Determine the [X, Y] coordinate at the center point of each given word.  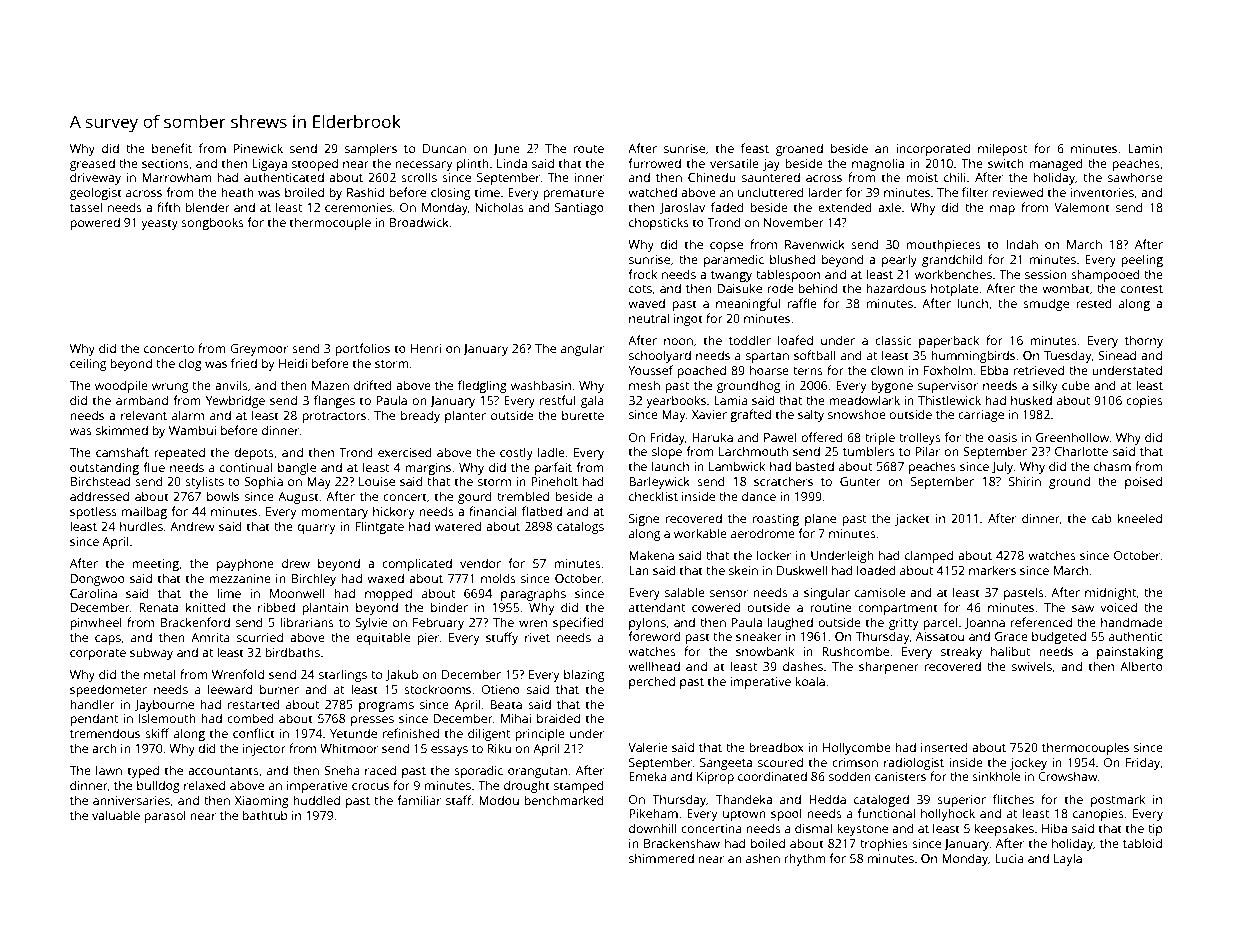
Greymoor [259, 350]
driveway [95, 178]
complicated [417, 564]
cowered [716, 607]
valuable [116, 815]
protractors [334, 417]
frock [643, 274]
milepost [1002, 149]
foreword [655, 636]
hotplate [955, 289]
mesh [644, 385]
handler [92, 704]
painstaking [1130, 652]
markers [992, 570]
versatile [734, 163]
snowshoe [857, 414]
